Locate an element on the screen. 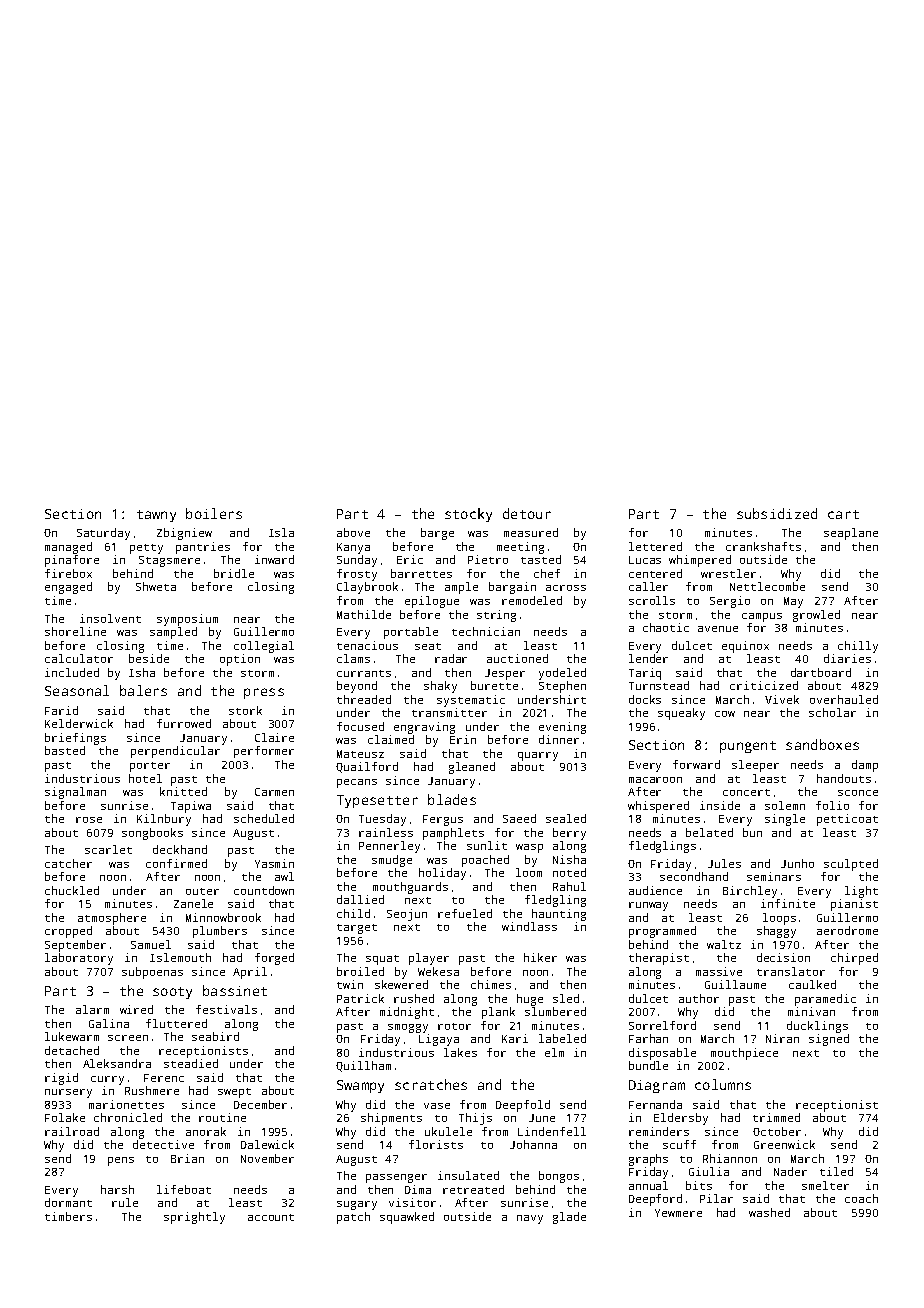  option is located at coordinates (240, 660).
